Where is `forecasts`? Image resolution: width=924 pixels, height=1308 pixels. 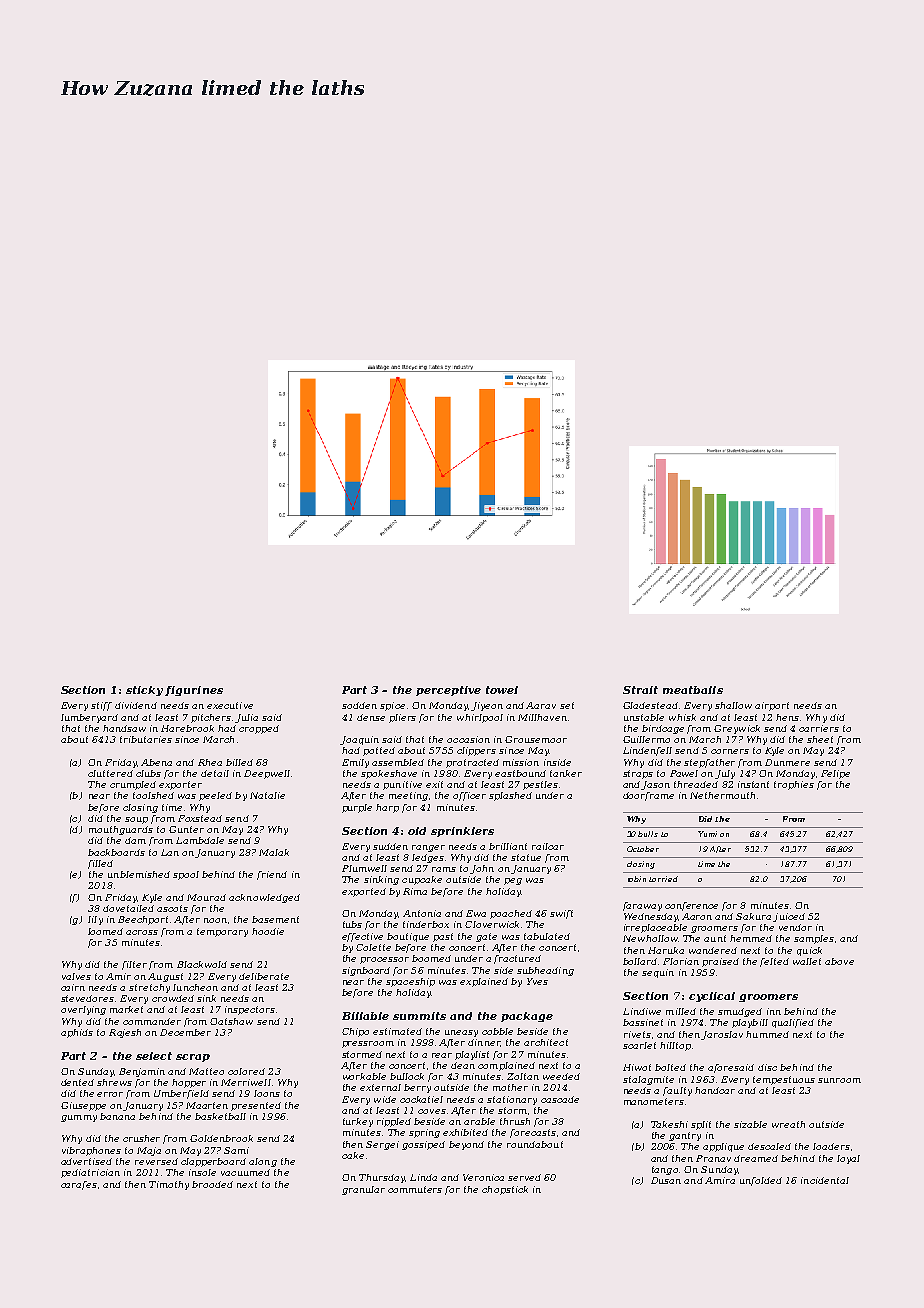 forecasts is located at coordinates (533, 1133).
